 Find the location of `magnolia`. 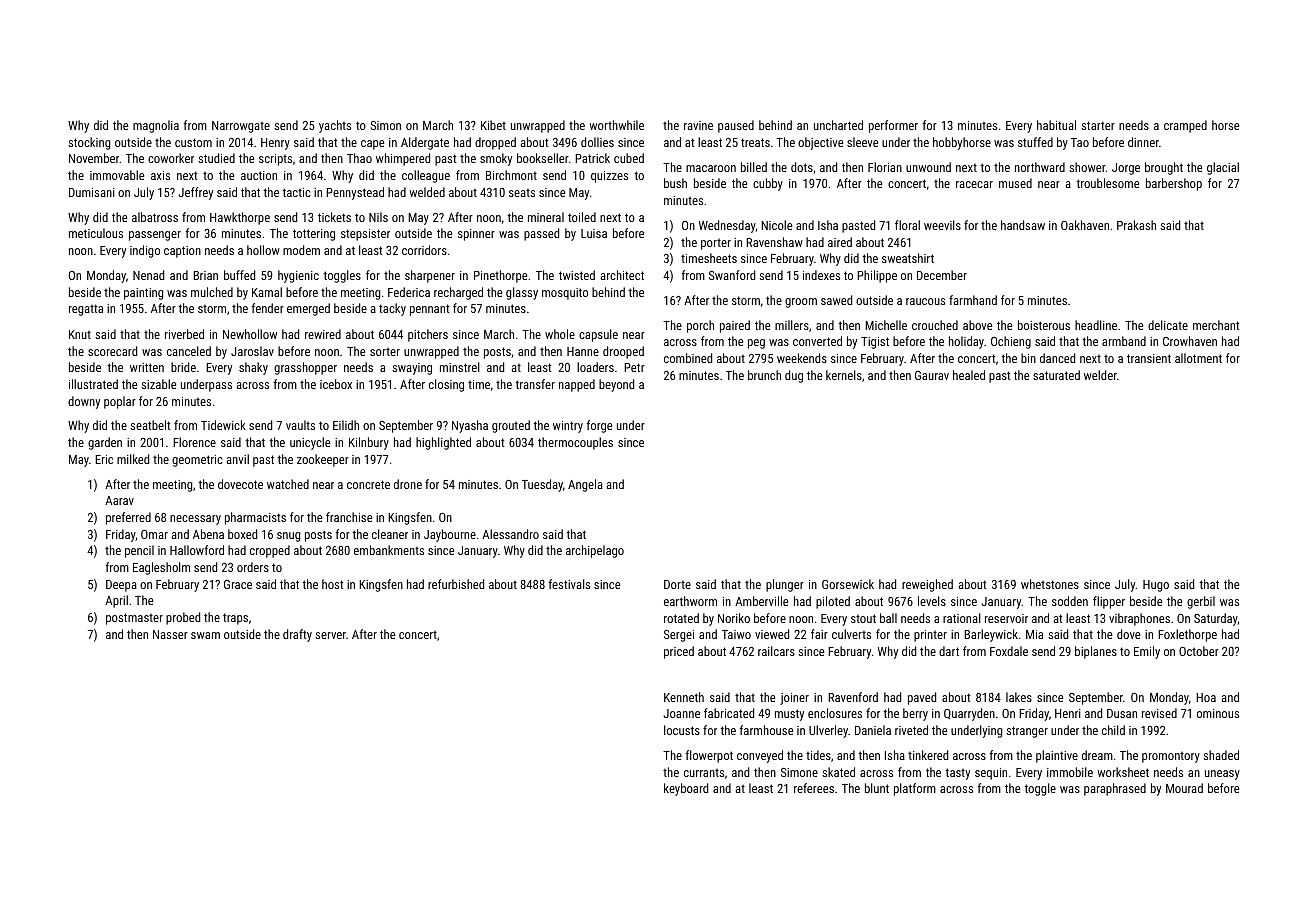

magnolia is located at coordinates (156, 126).
